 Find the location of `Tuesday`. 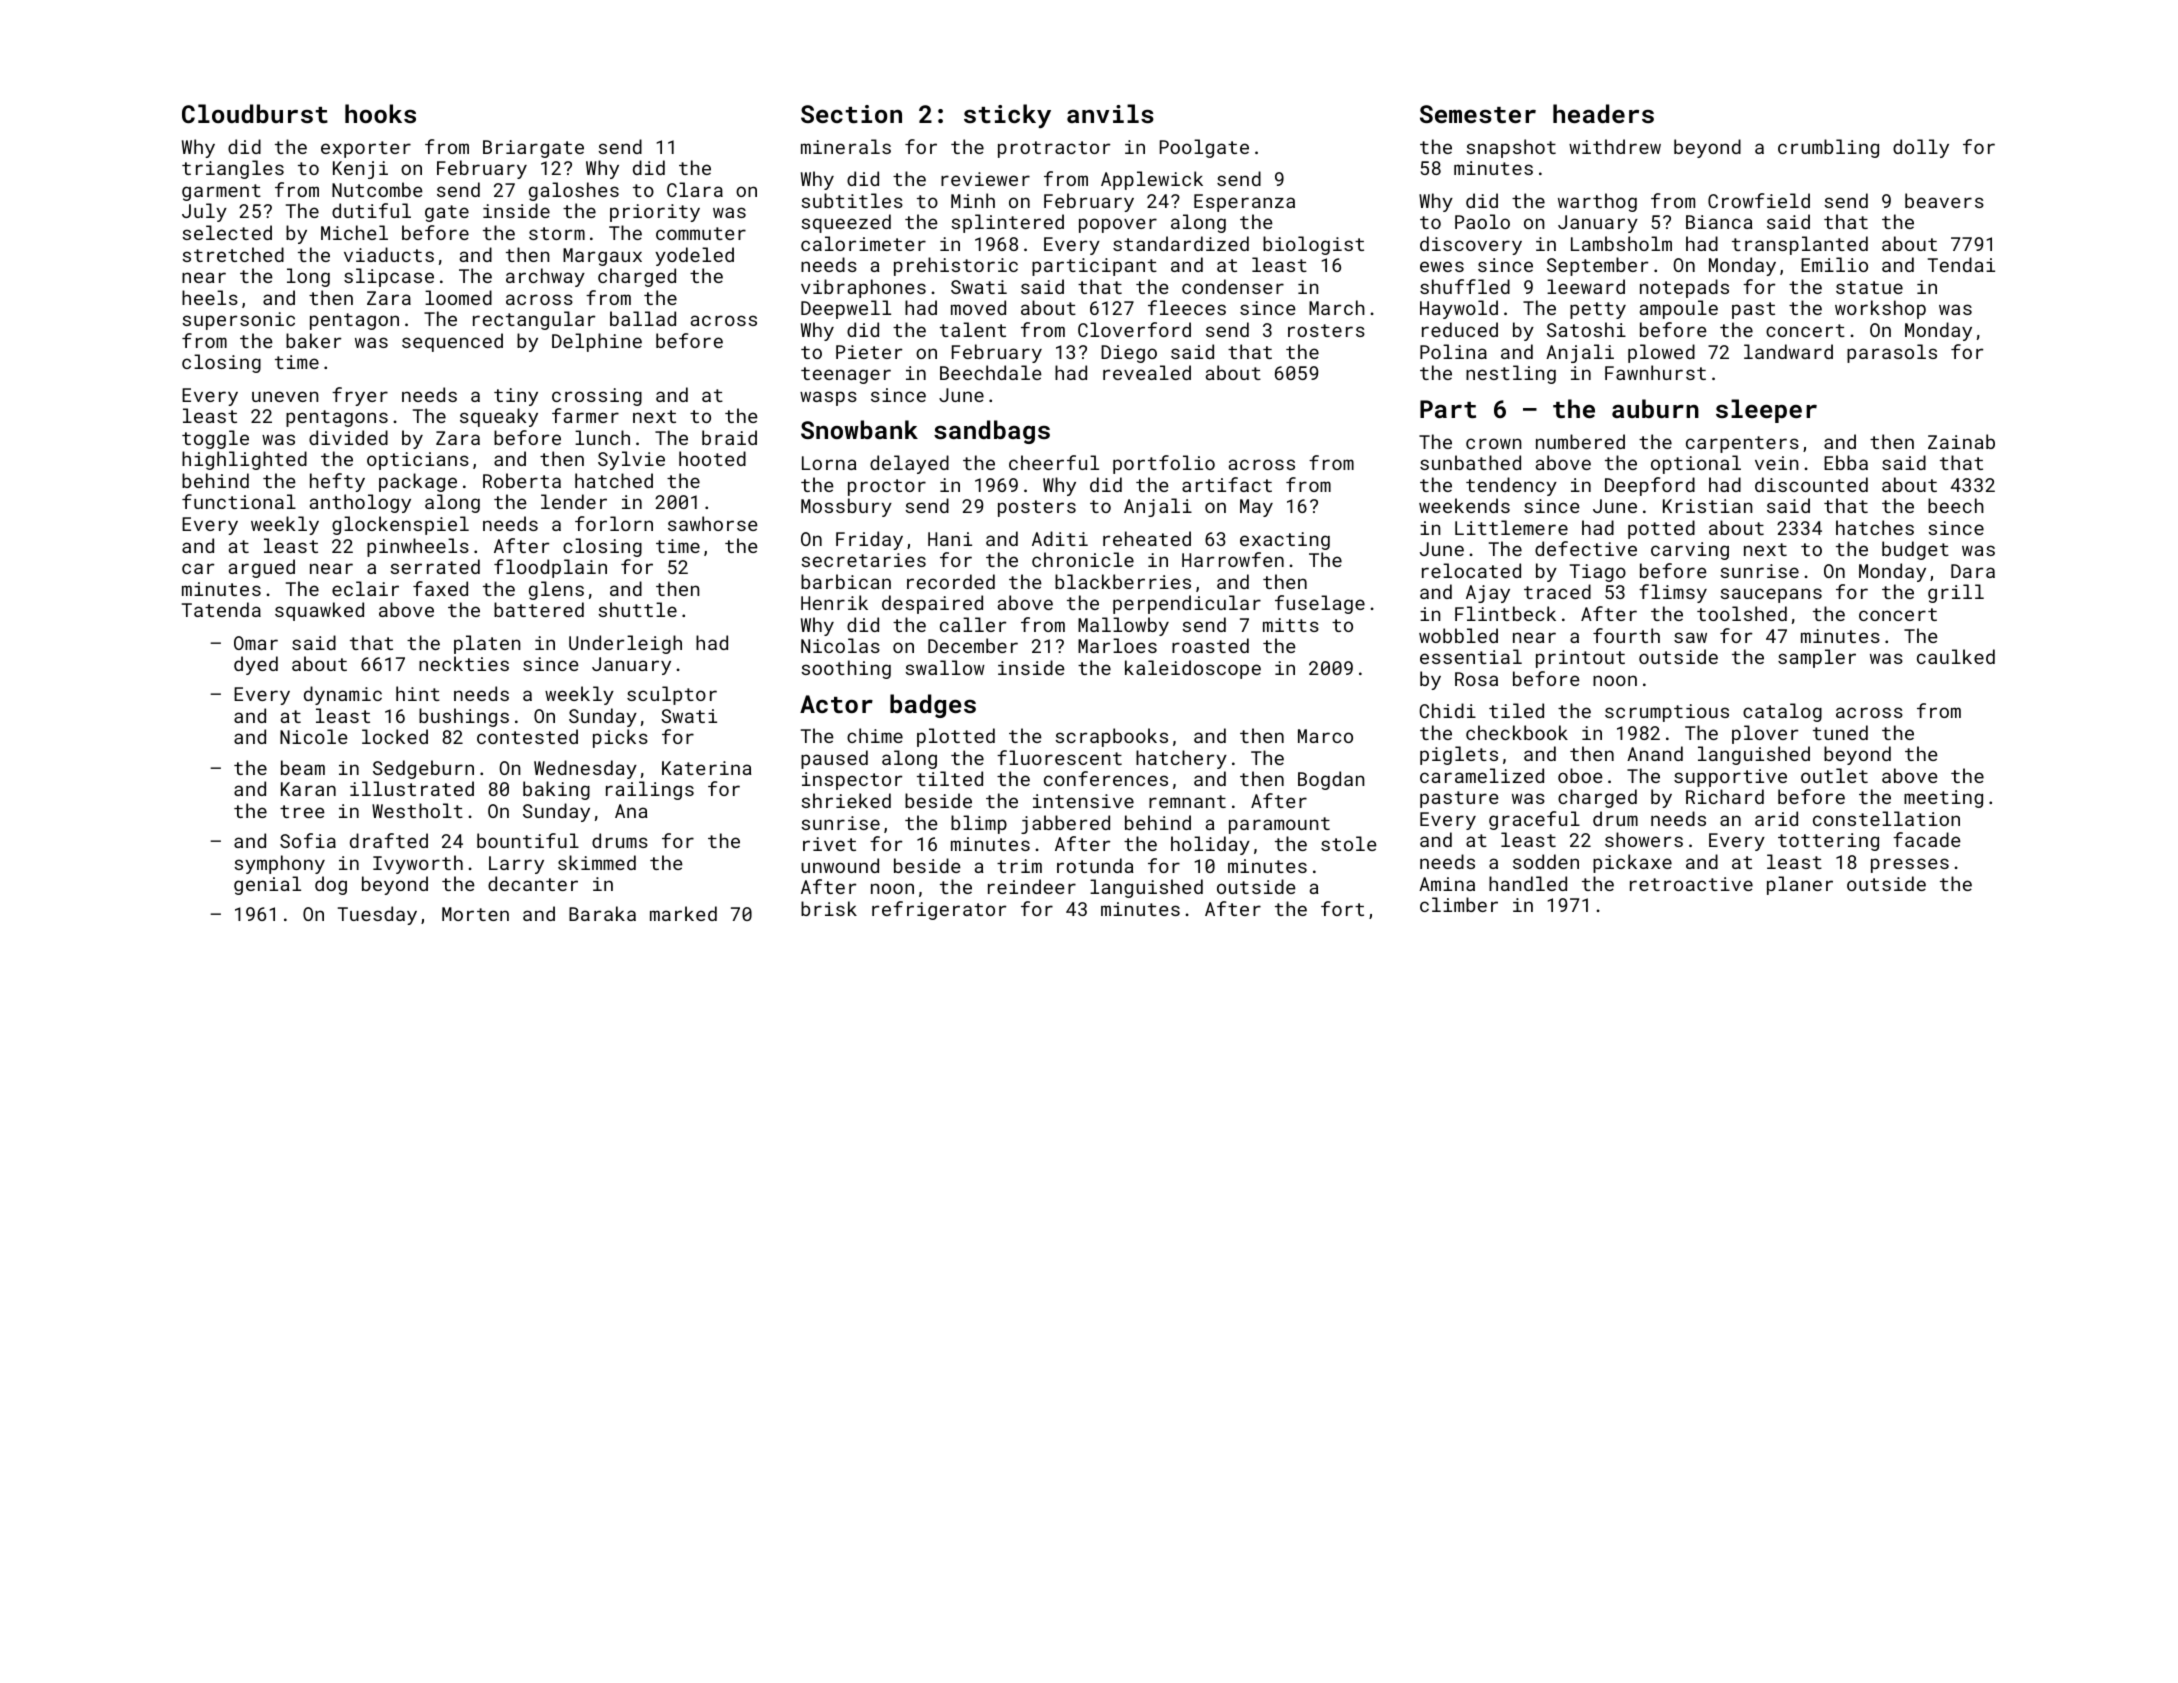

Tuesday is located at coordinates (377, 915).
